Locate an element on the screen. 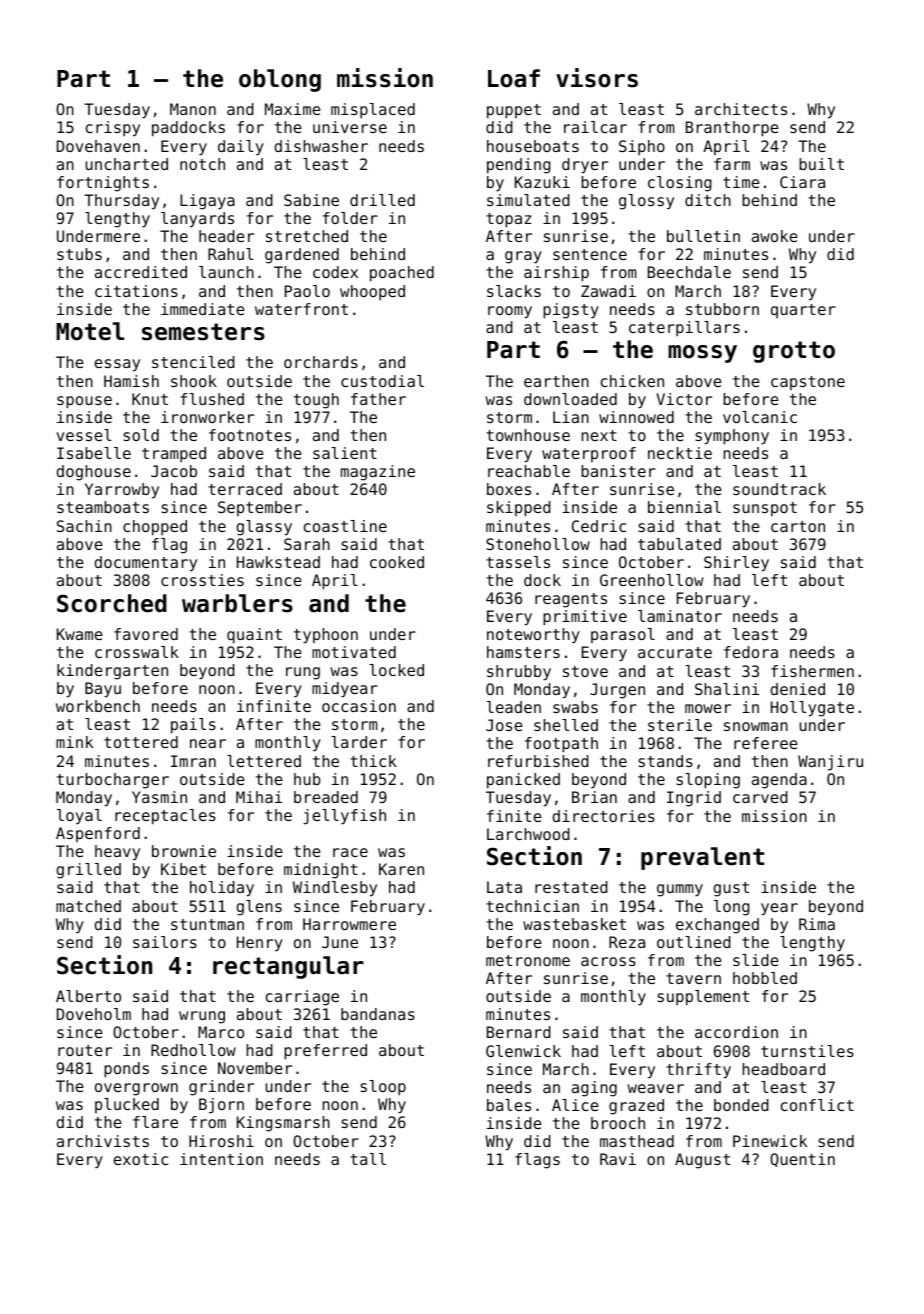 This screenshot has width=924, height=1314. codex is located at coordinates (335, 272).
